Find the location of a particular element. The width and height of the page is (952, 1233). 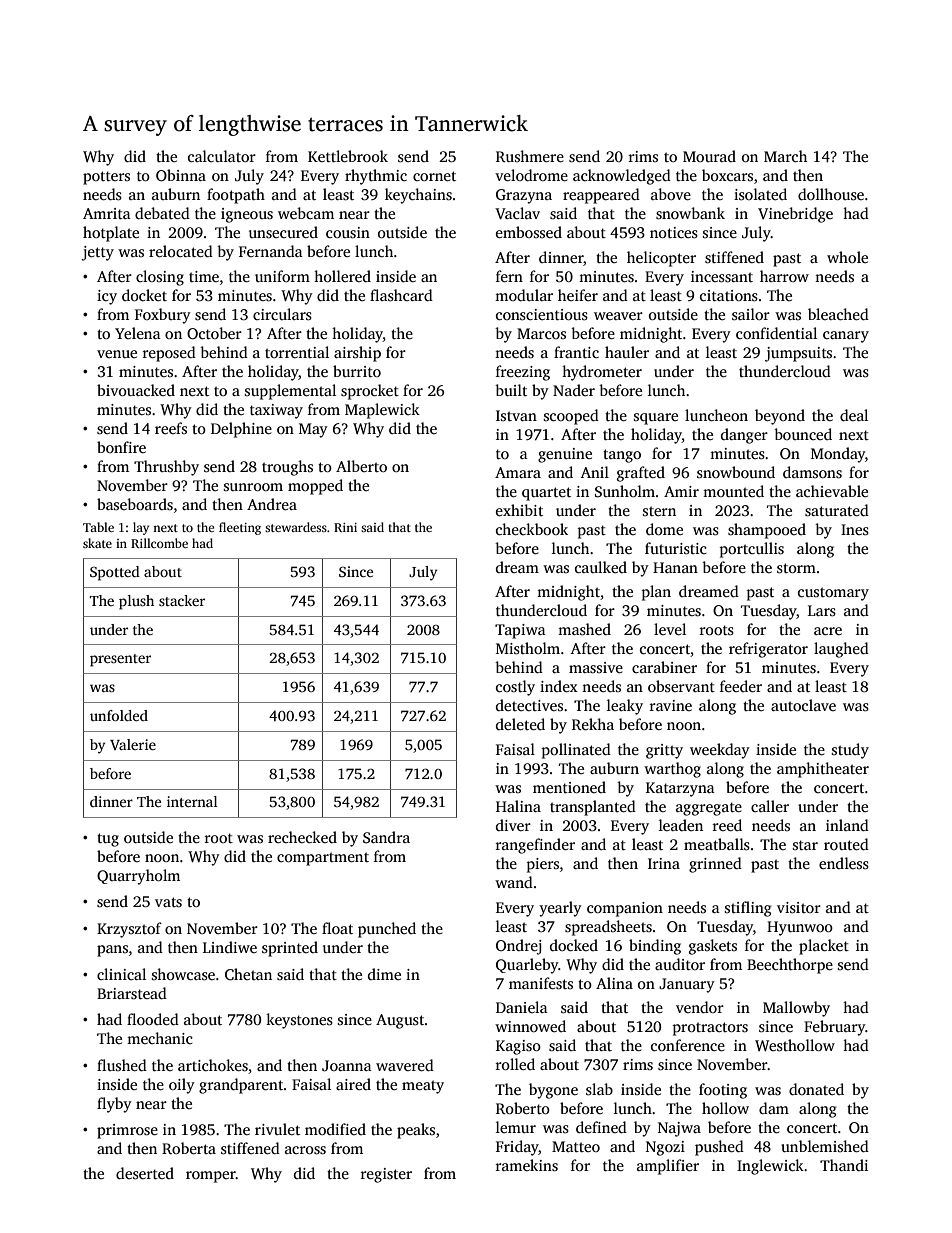

rivulet is located at coordinates (277, 1129).
